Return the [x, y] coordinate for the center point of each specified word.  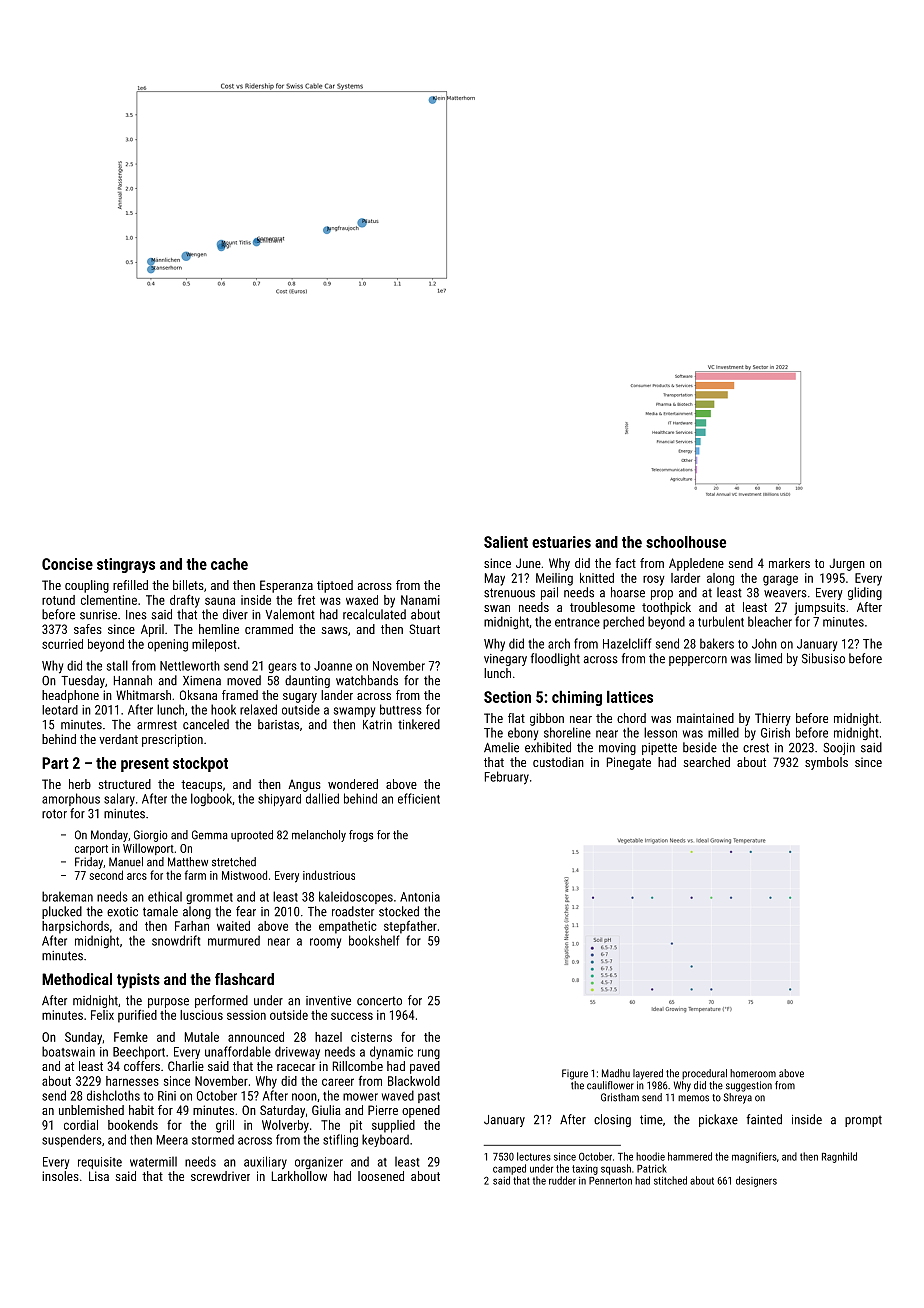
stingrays [126, 565]
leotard [60, 710]
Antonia [420, 897]
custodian [558, 762]
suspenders [72, 1140]
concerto [379, 1001]
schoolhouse [686, 542]
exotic [122, 912]
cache [229, 564]
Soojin [839, 749]
